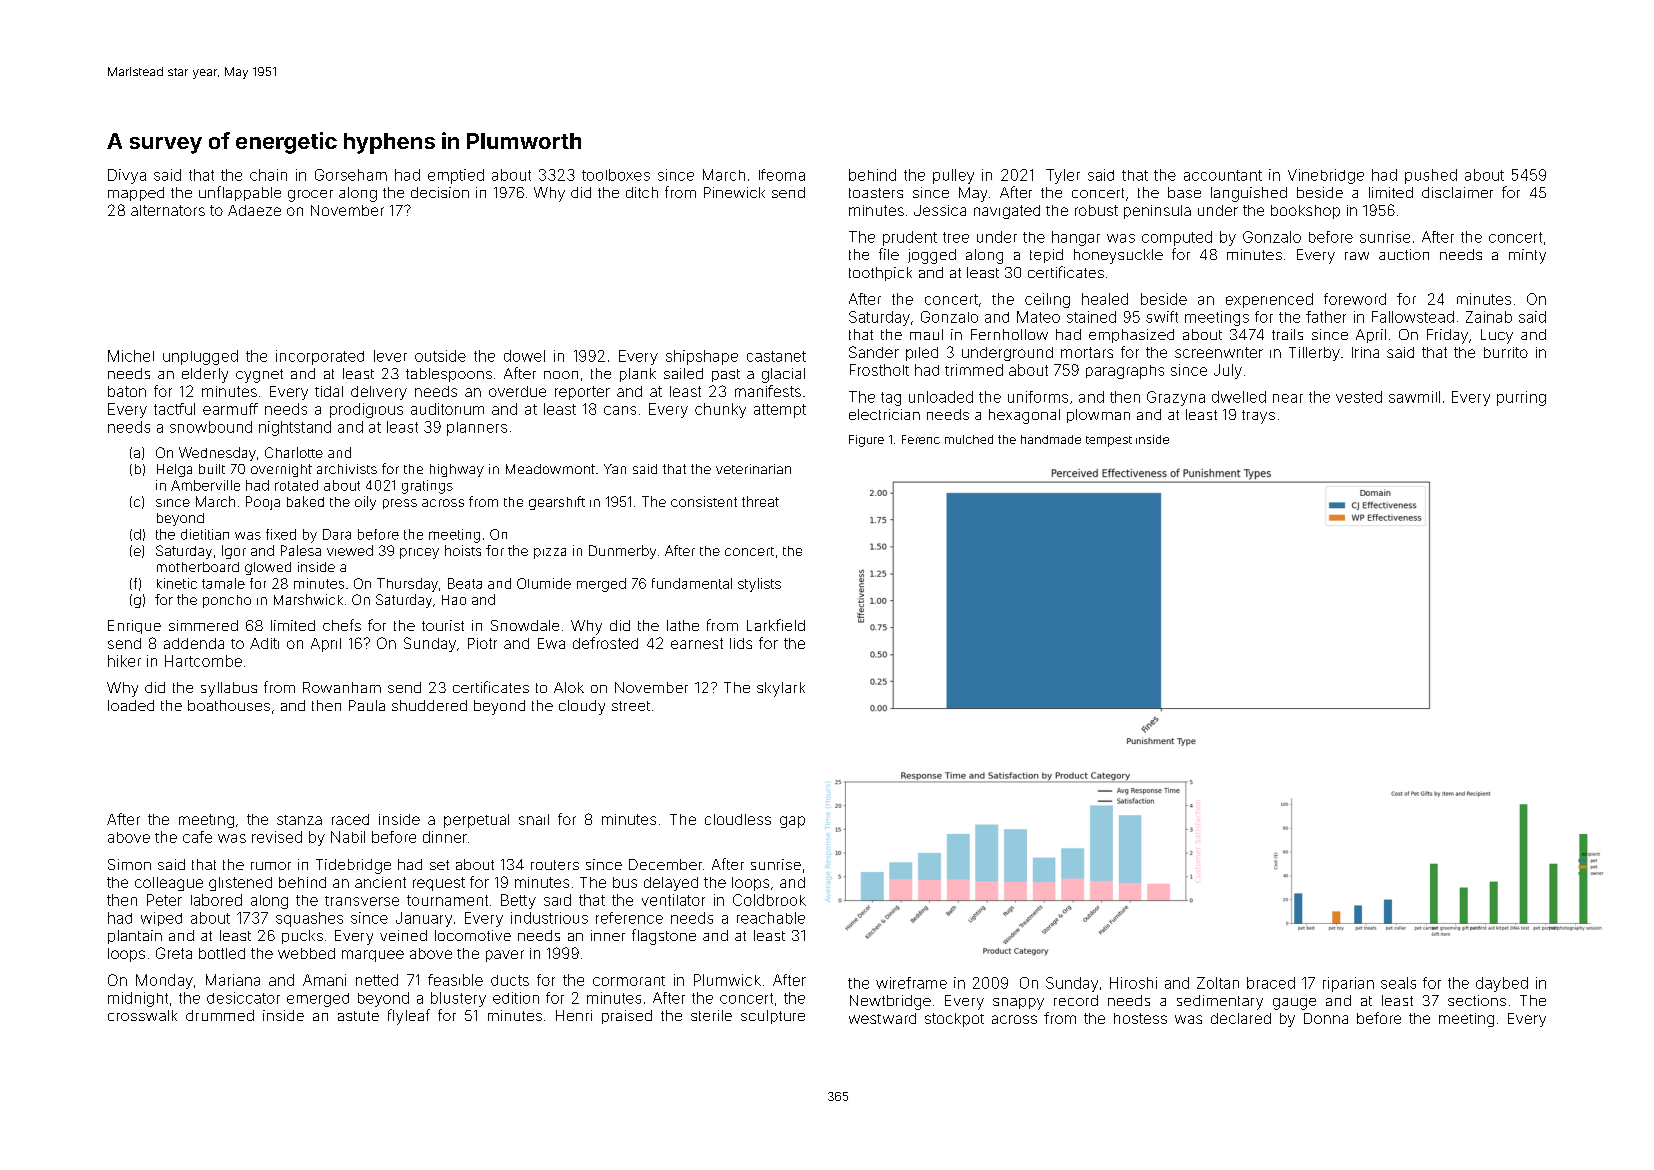  I want to click on pulley, so click(953, 176).
